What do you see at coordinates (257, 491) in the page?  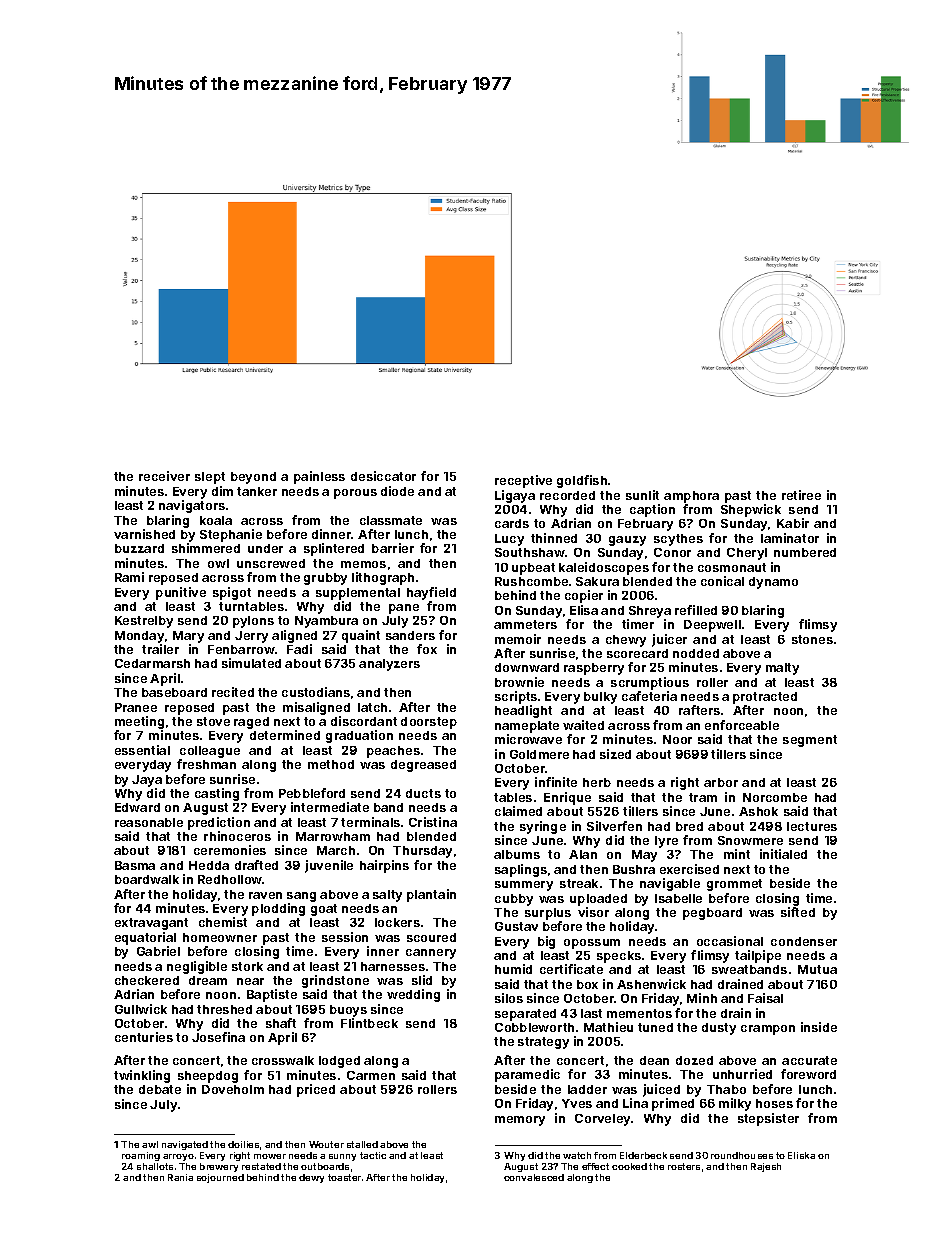 I see `tanker` at bounding box center [257, 491].
